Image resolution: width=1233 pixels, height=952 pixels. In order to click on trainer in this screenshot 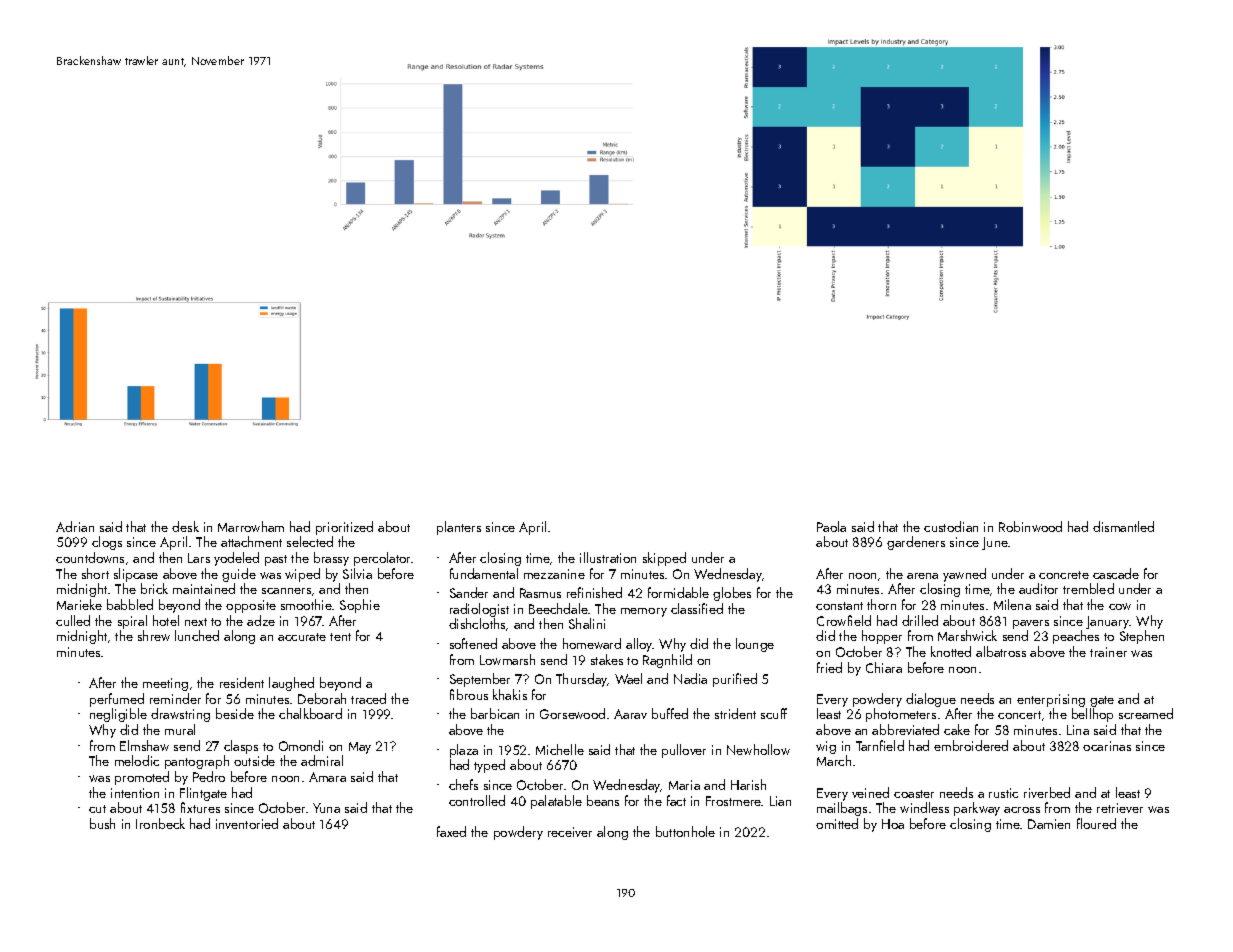, I will do `click(1108, 652)`.
